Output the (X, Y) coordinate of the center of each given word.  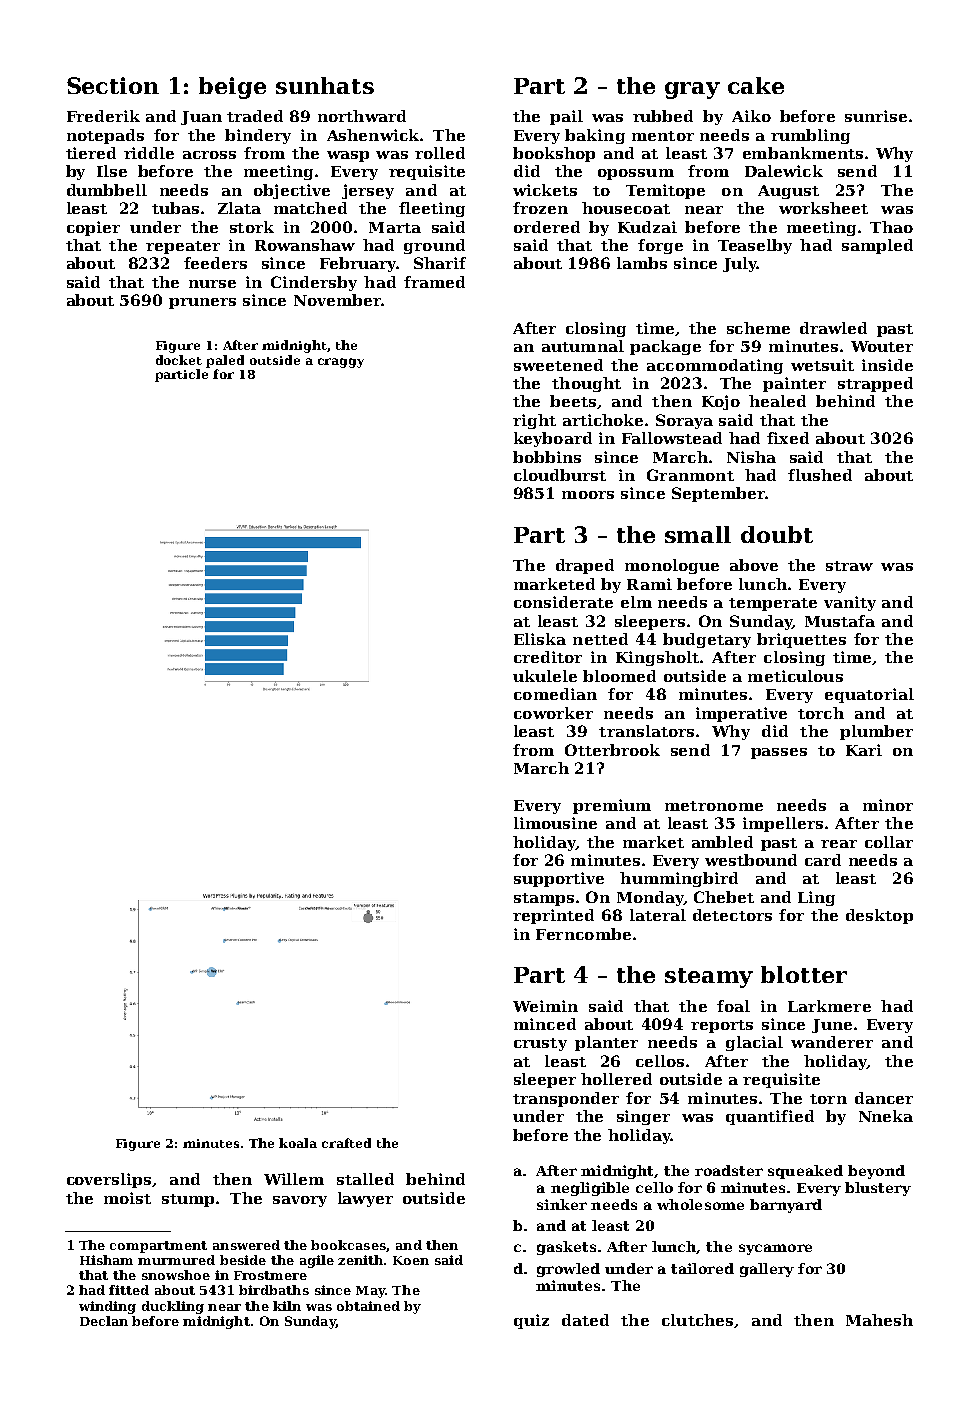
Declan (104, 1321)
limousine (555, 823)
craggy (341, 363)
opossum (636, 174)
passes (779, 753)
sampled (877, 246)
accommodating (715, 366)
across (209, 155)
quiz (531, 1321)
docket (179, 360)
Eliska (540, 639)
